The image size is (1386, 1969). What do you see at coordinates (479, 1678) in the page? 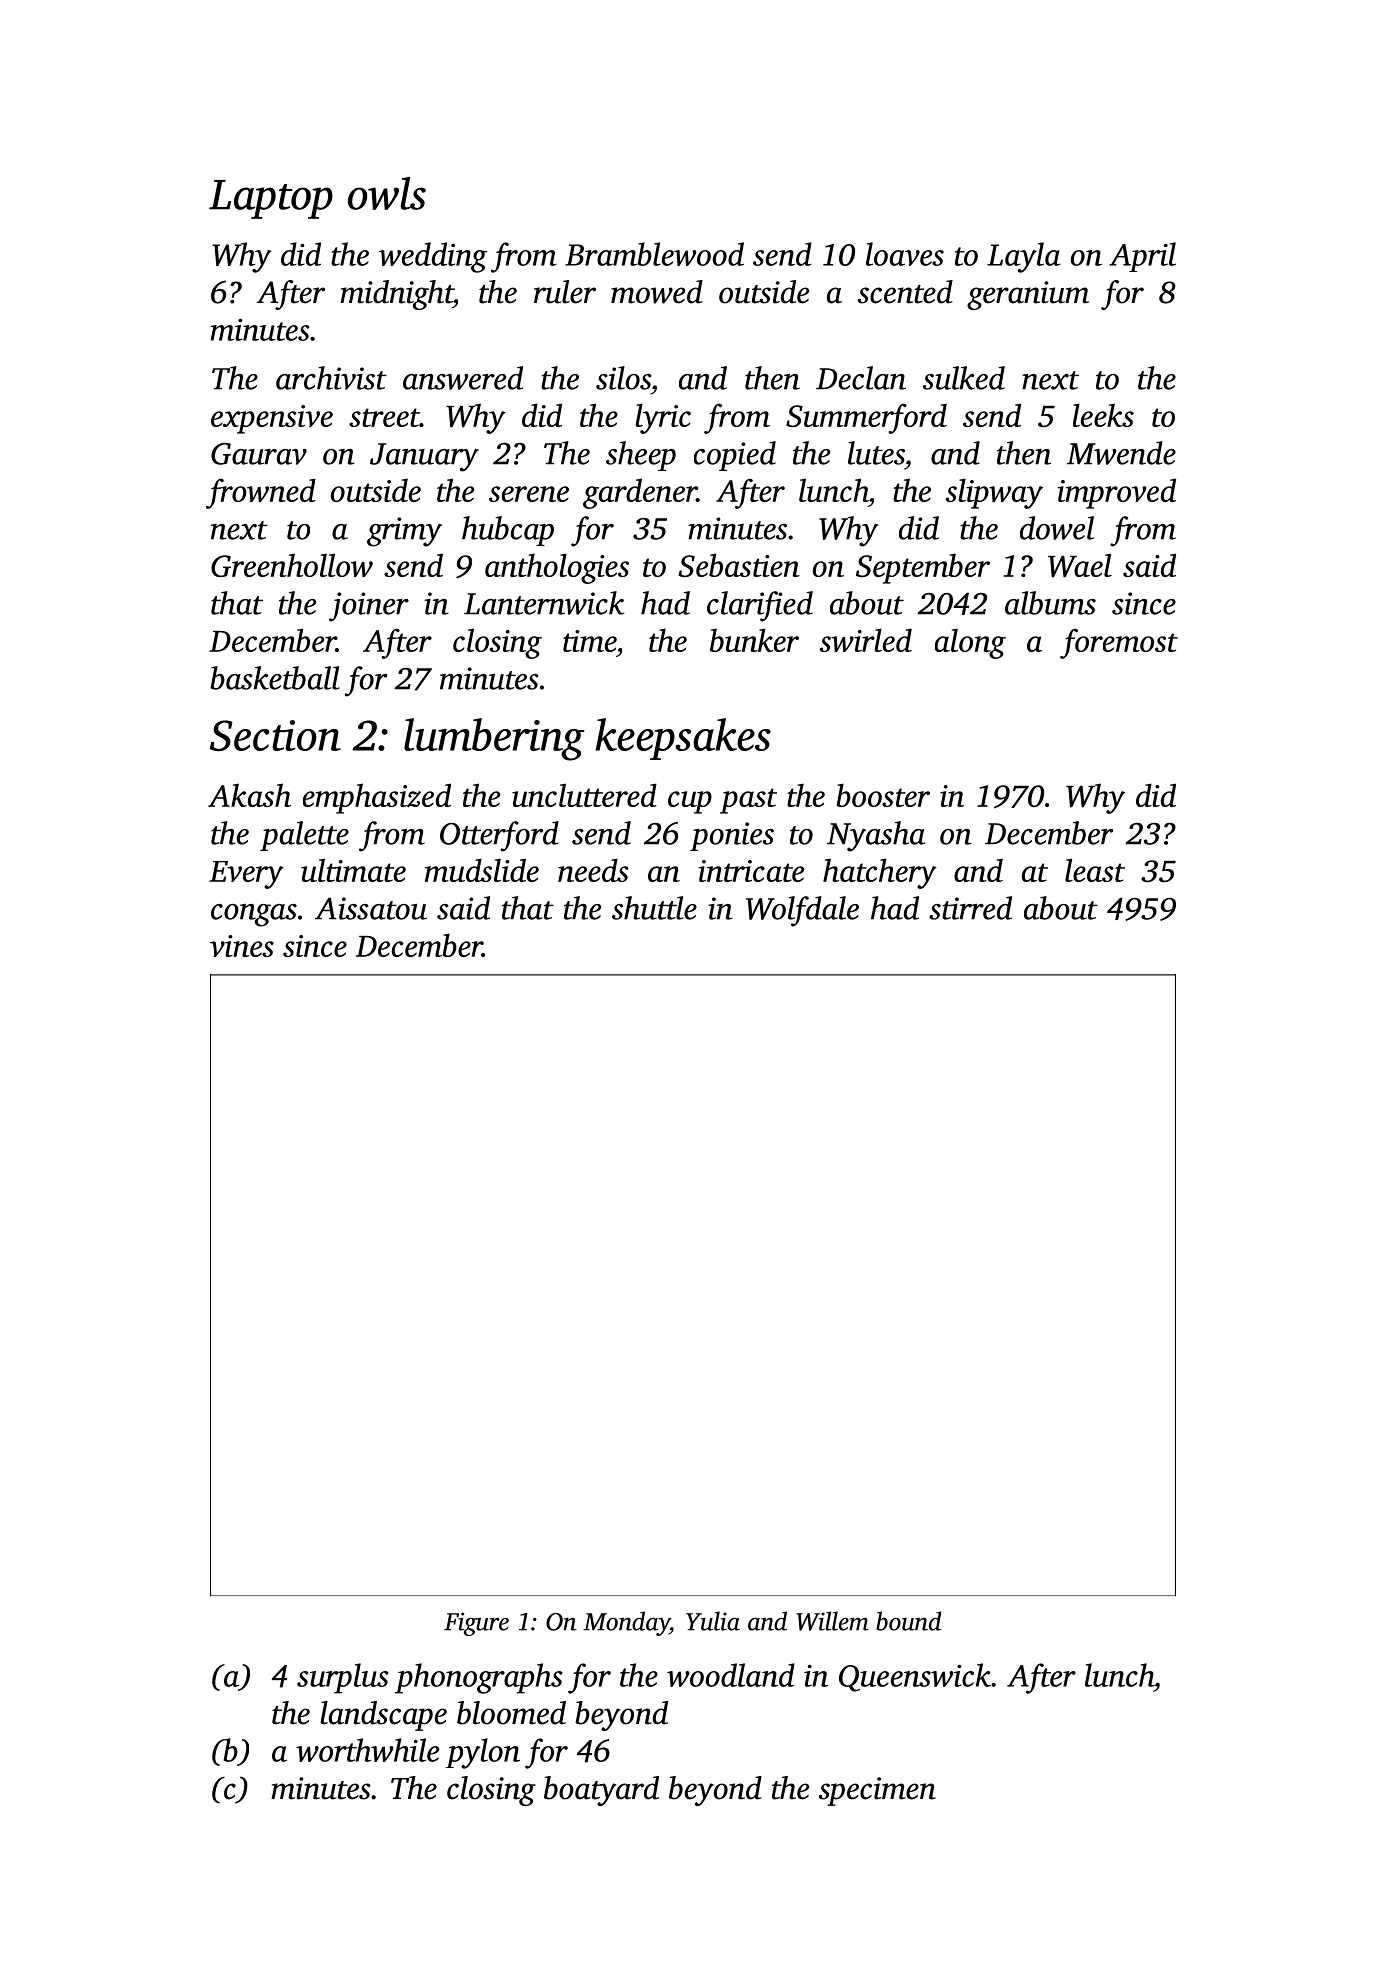
I see `phonographs` at bounding box center [479, 1678].
